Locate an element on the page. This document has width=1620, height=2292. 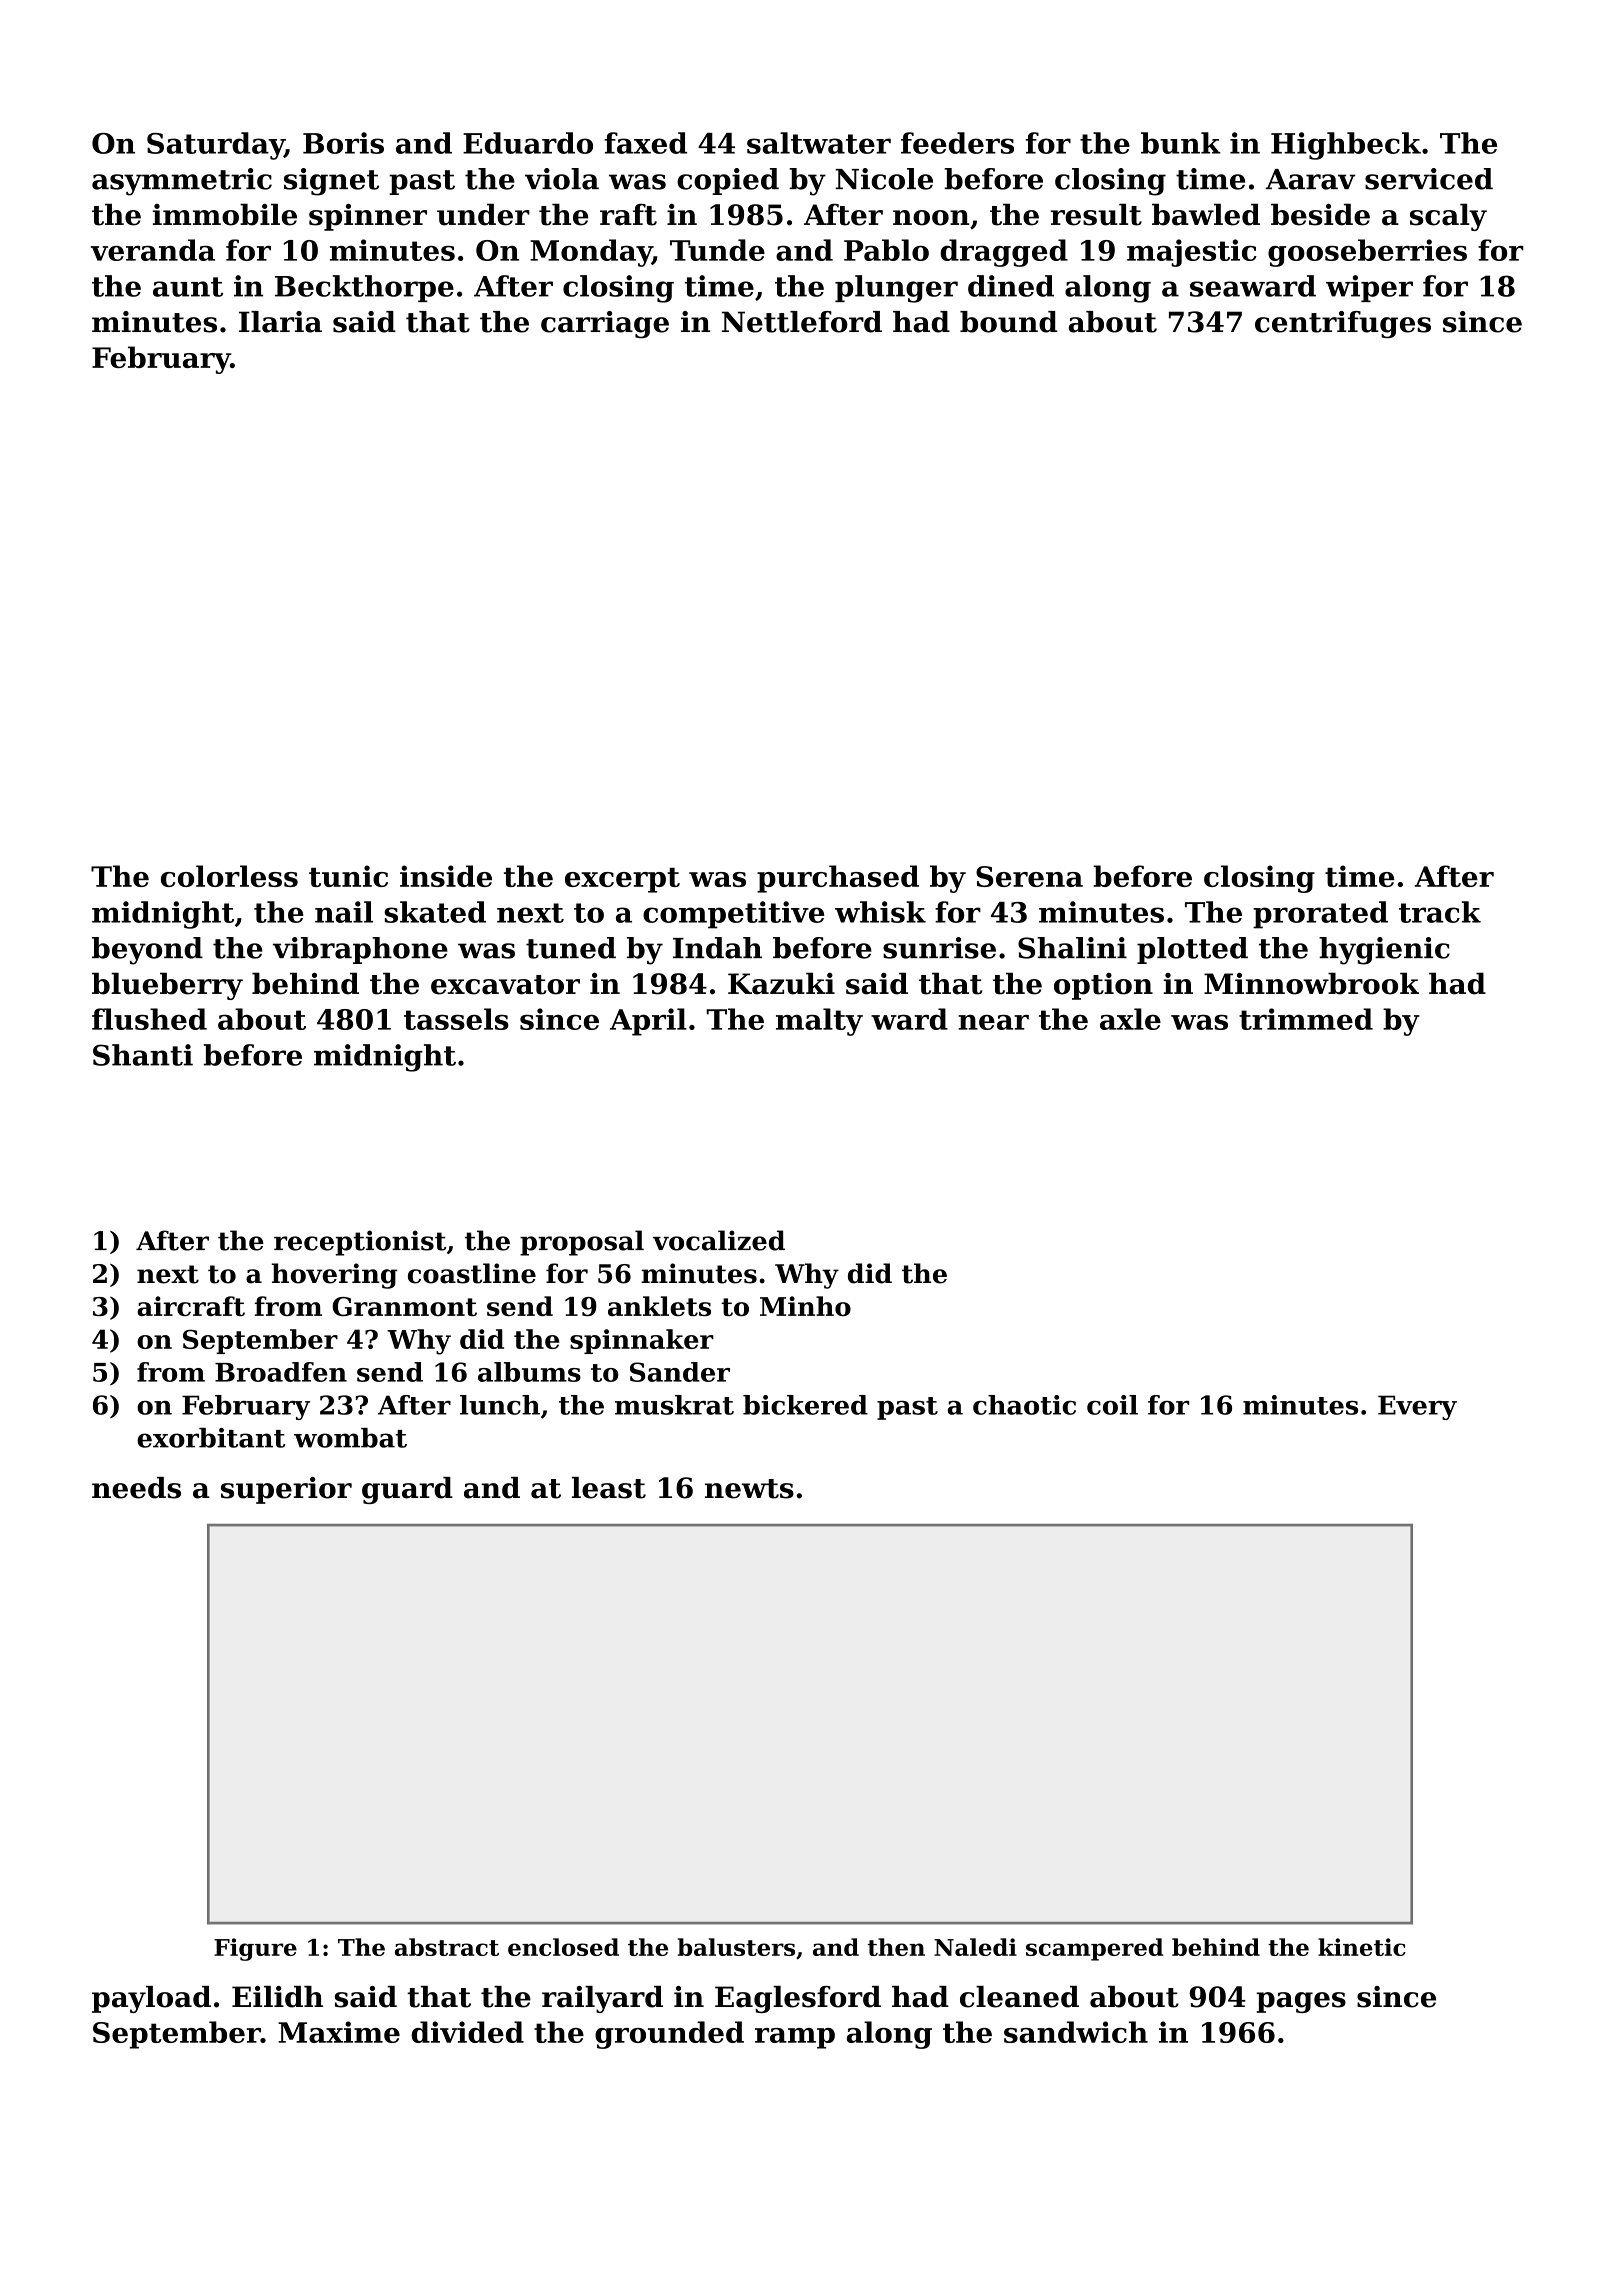
Tunde is located at coordinates (717, 250).
